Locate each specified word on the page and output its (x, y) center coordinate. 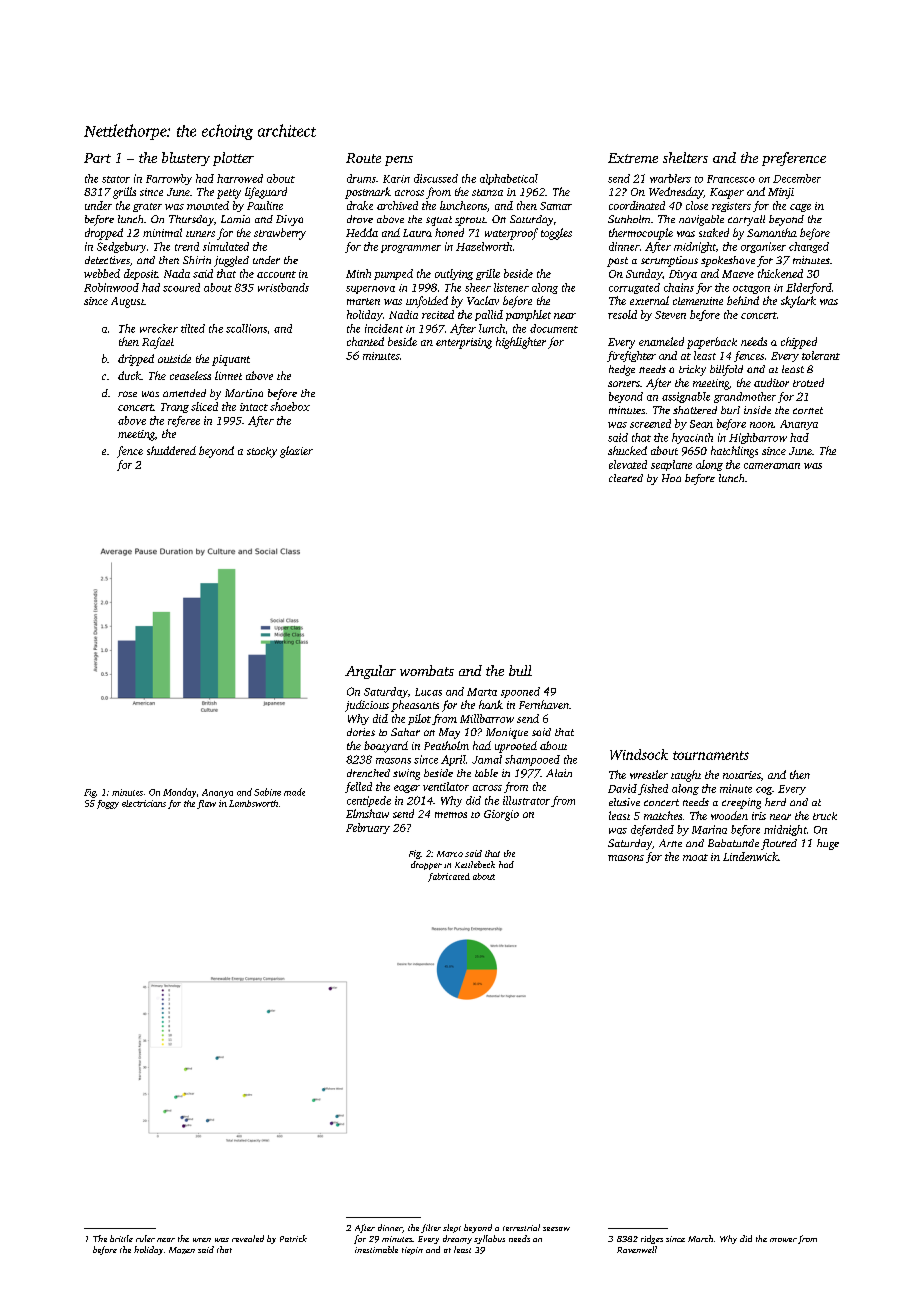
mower (783, 1240)
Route (363, 158)
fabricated (449, 877)
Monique (507, 733)
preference (794, 159)
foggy (108, 804)
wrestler (649, 774)
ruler (145, 1238)
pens (399, 161)
